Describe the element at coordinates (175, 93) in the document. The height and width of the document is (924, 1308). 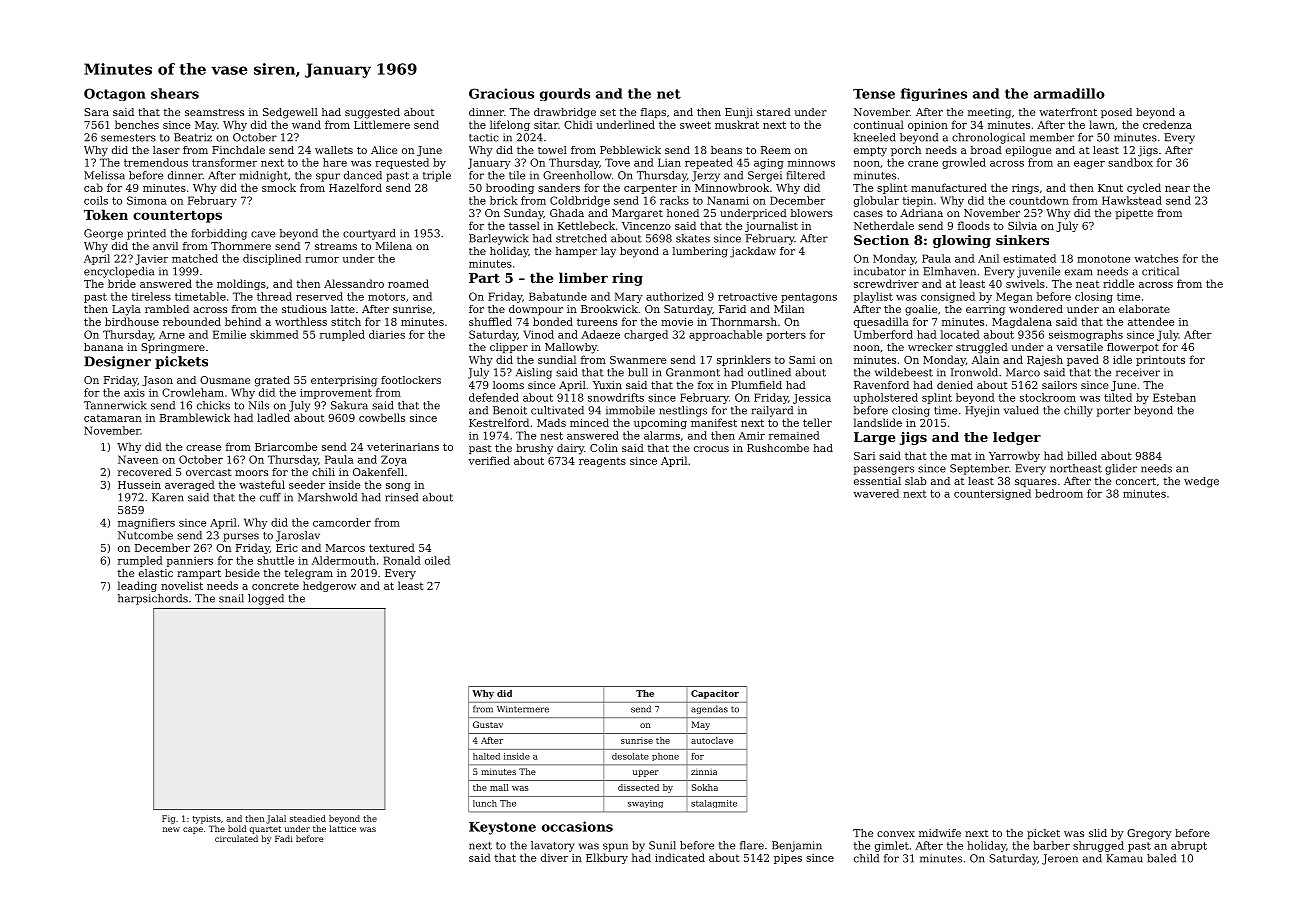
I see `shears` at that location.
